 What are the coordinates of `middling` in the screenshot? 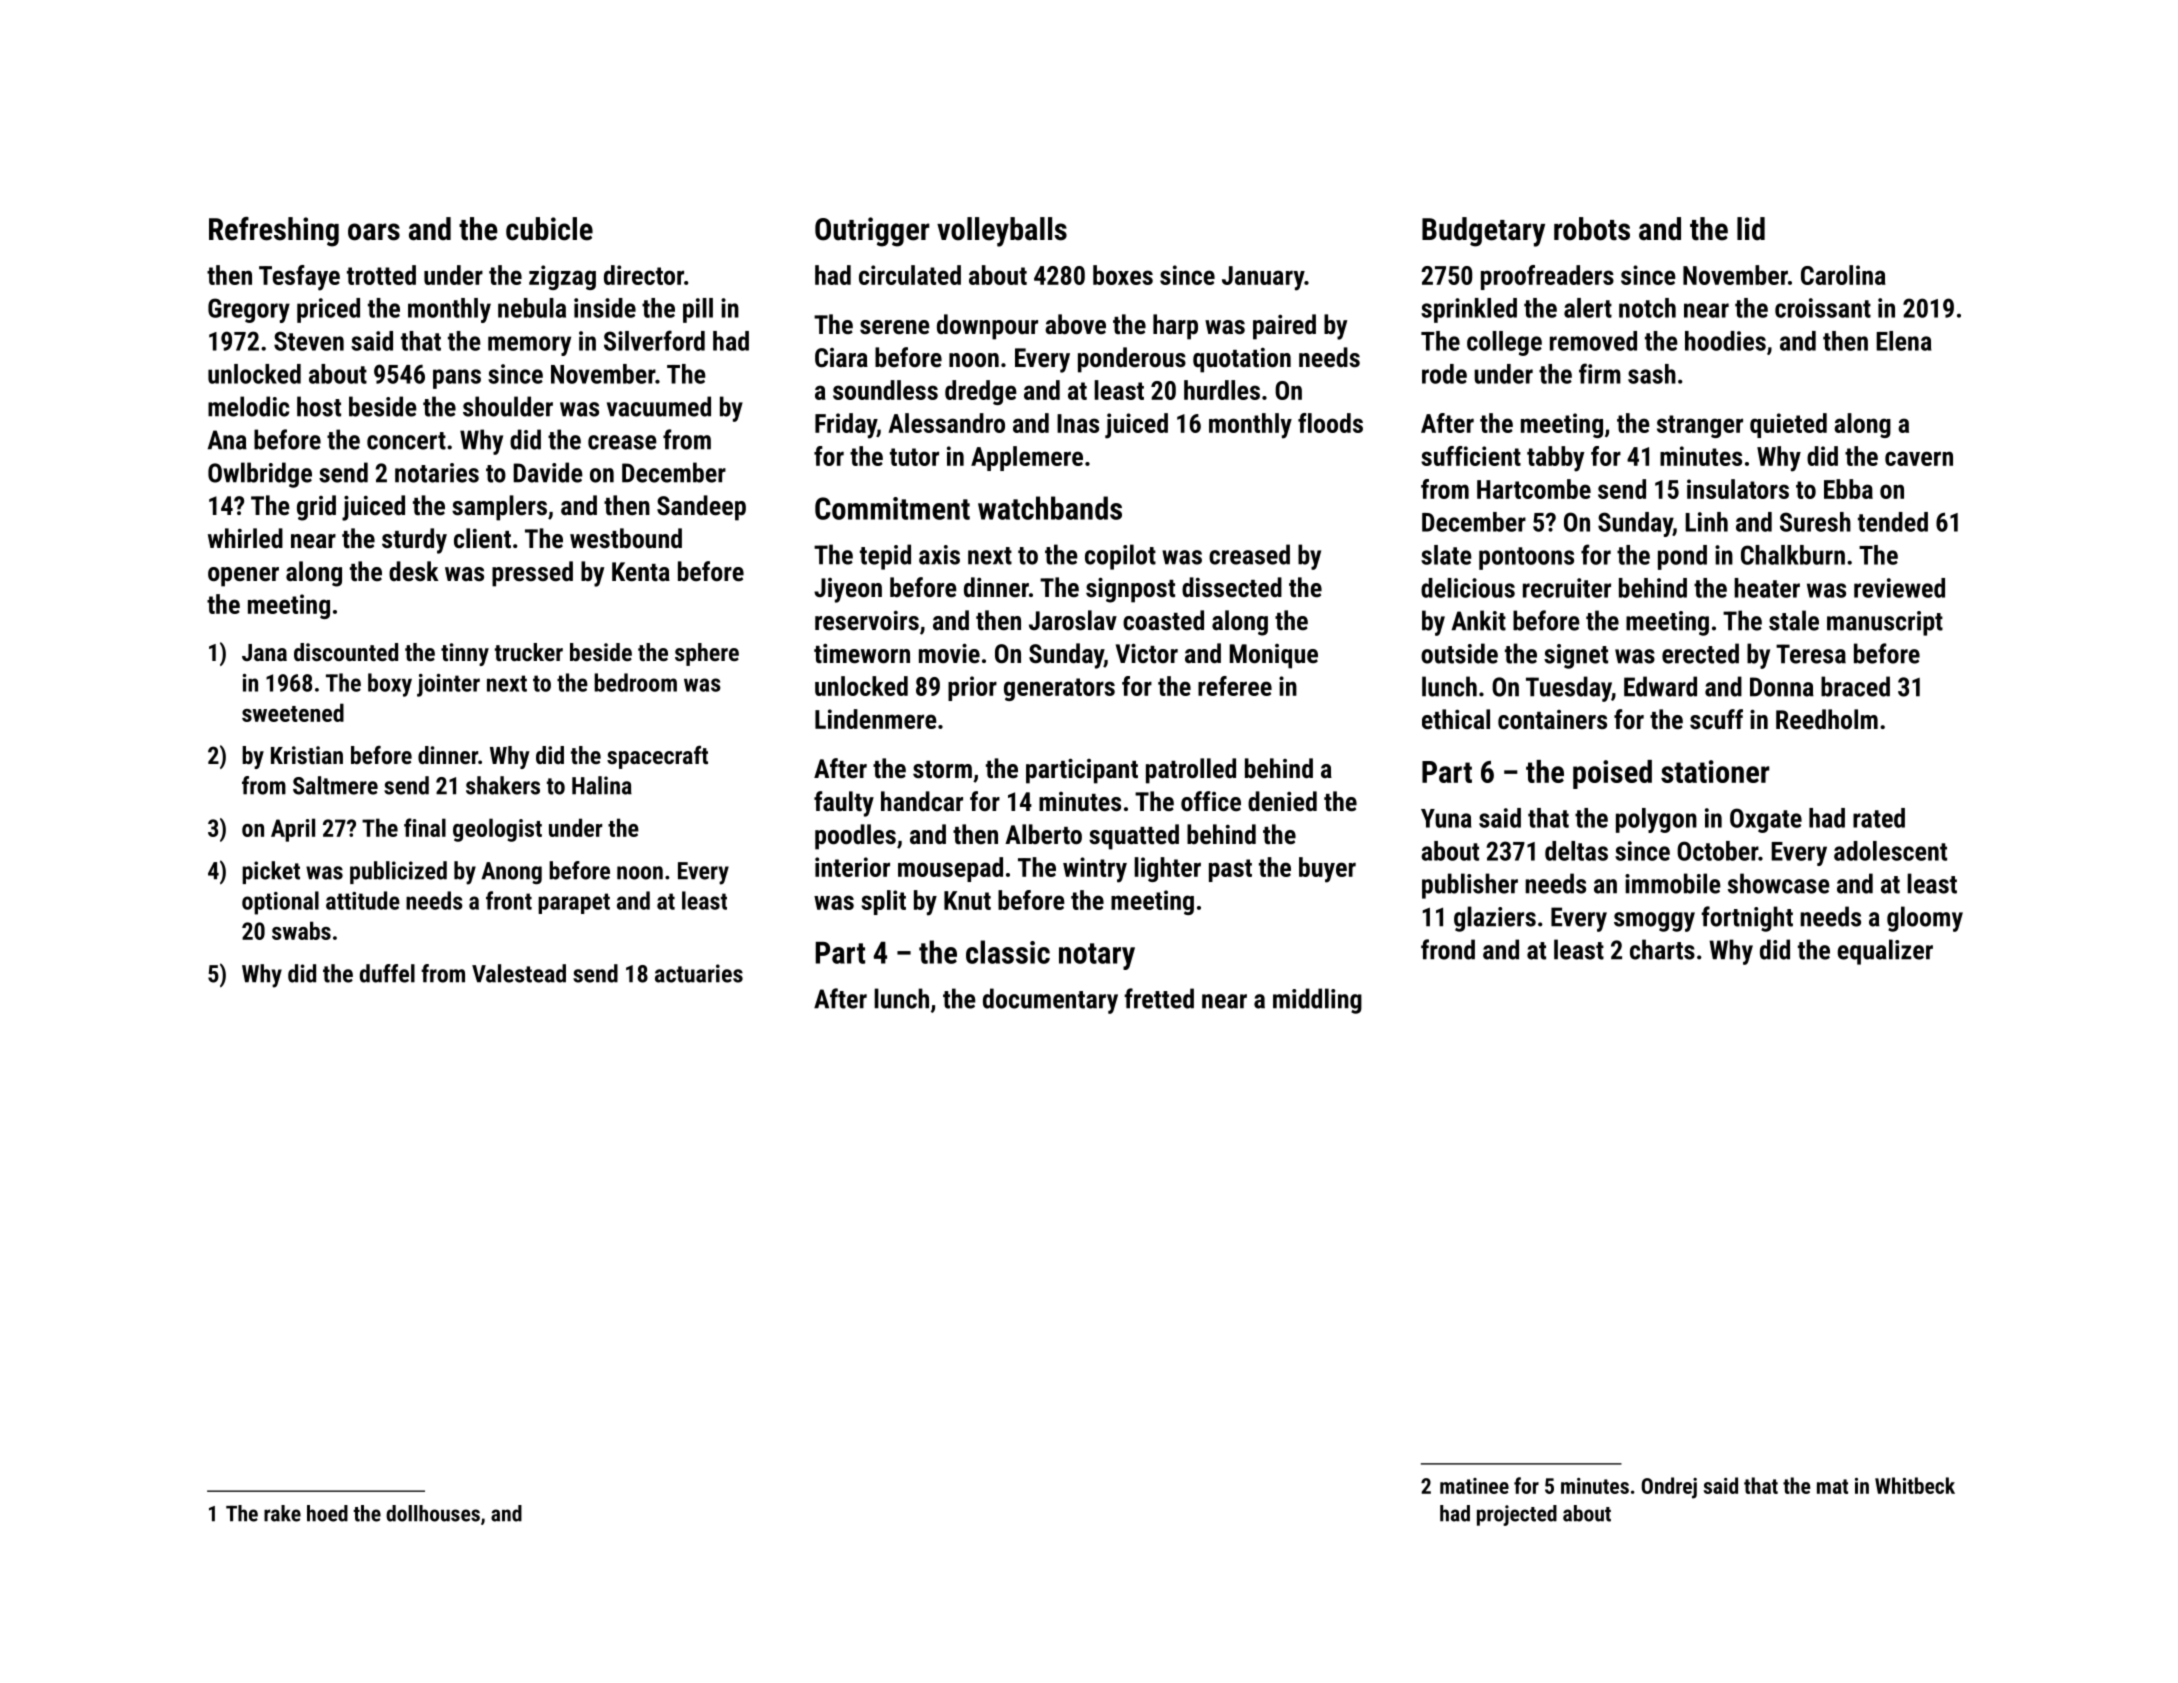 It's located at (1317, 1001).
